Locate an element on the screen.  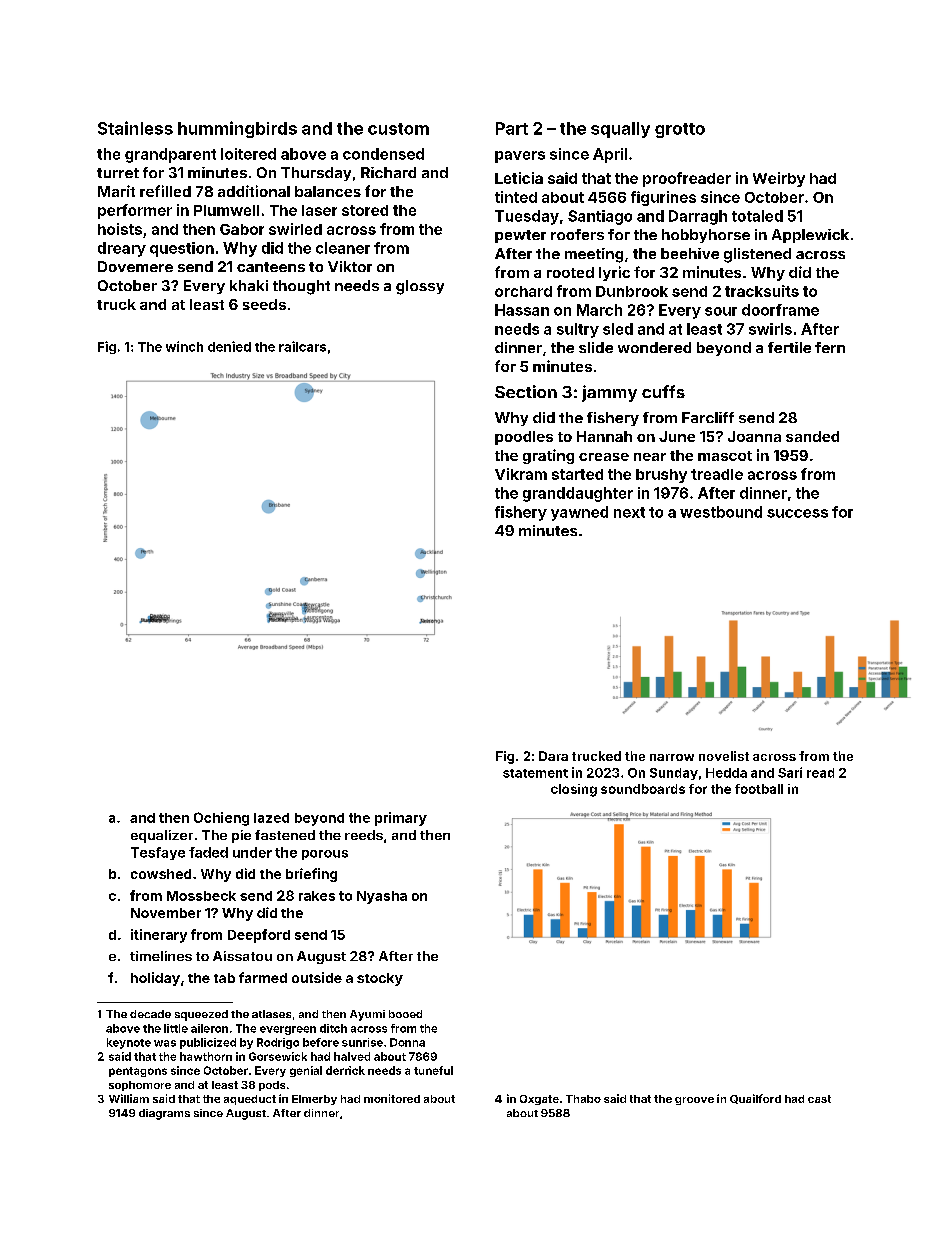
beehive is located at coordinates (690, 253).
